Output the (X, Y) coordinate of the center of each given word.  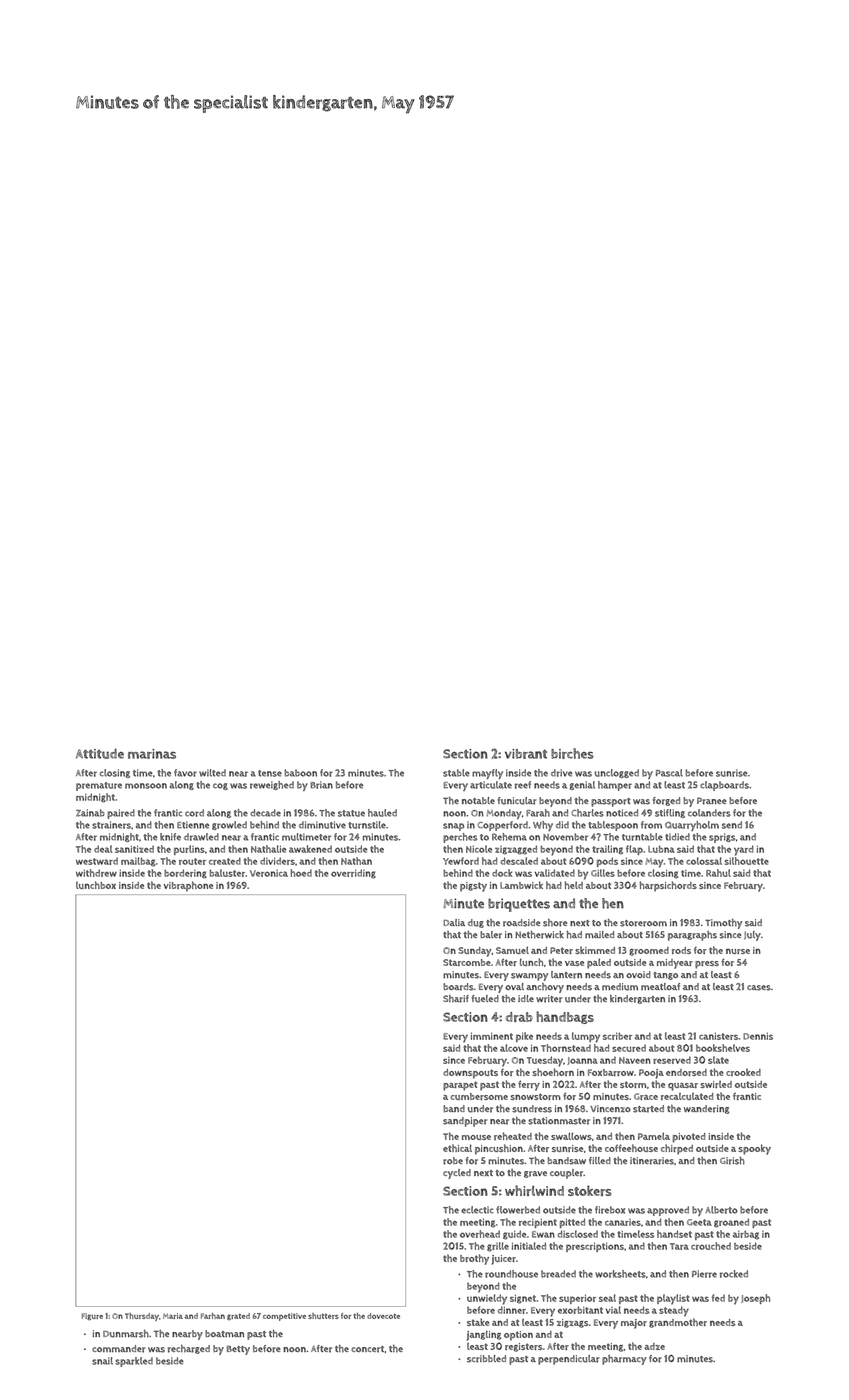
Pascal (669, 773)
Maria (173, 1316)
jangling (484, 1335)
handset (674, 1234)
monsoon (146, 786)
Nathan (356, 861)
